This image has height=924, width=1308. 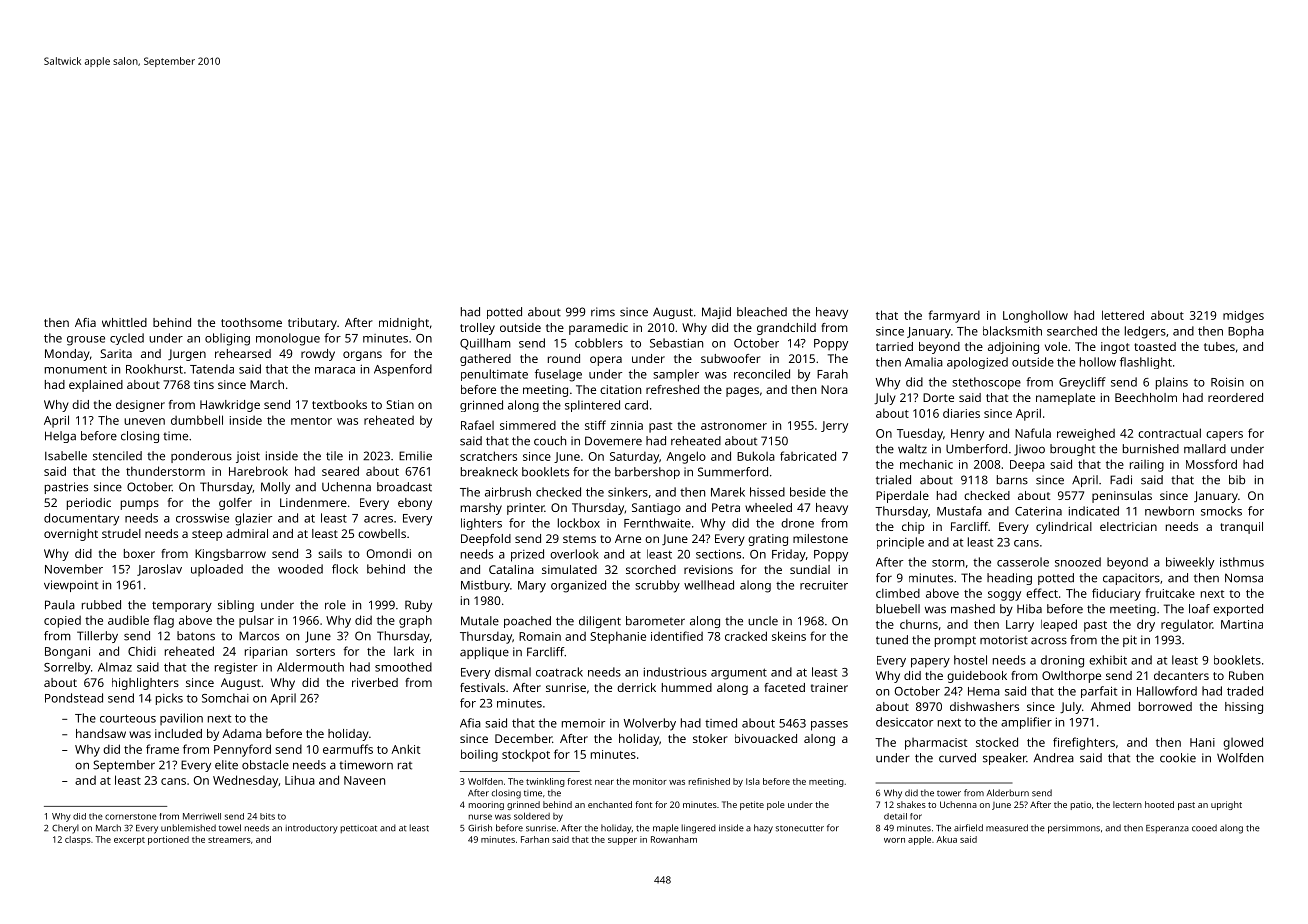 What do you see at coordinates (207, 535) in the image?
I see `steep` at bounding box center [207, 535].
